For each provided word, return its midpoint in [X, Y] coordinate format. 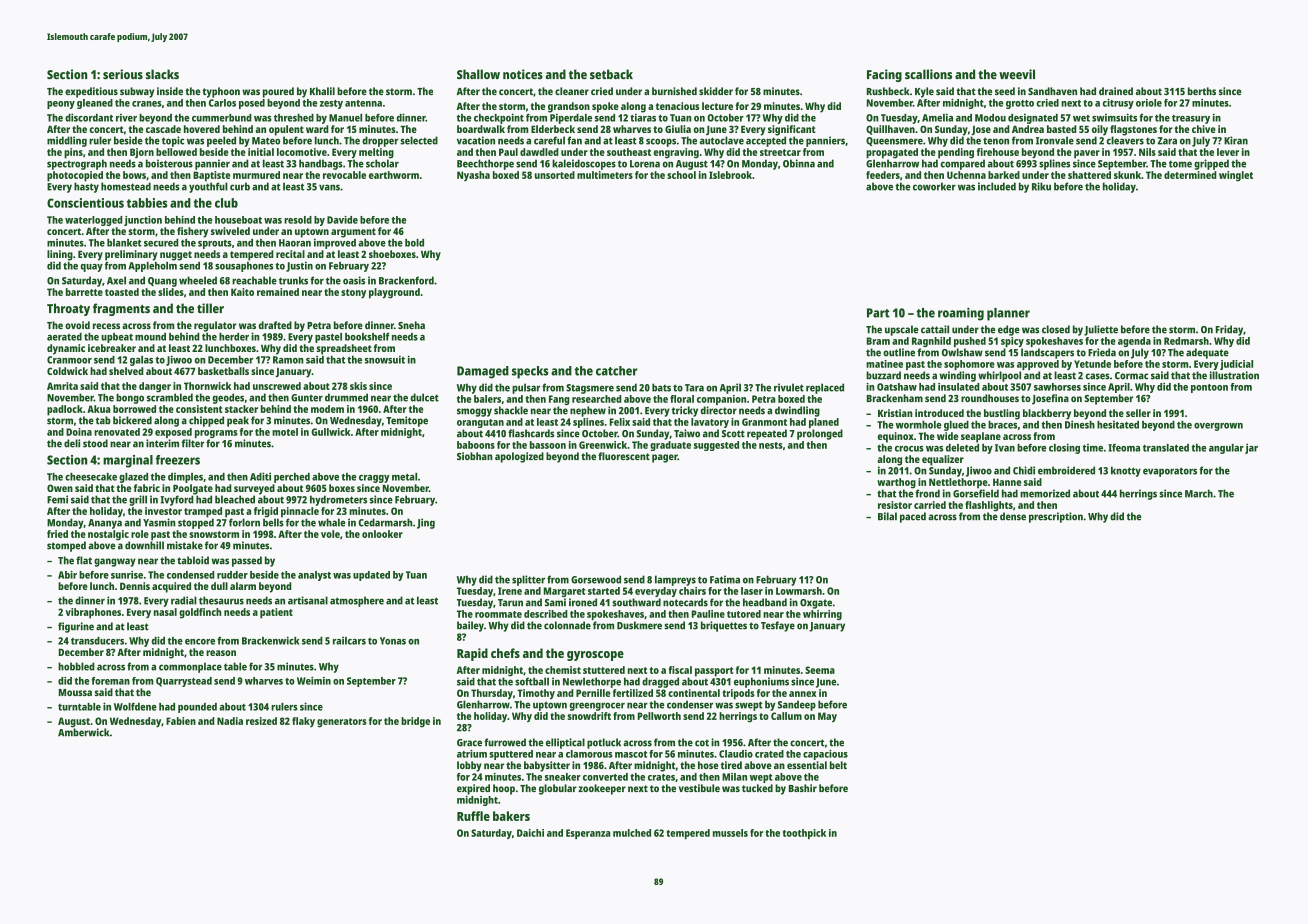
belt [838, 765]
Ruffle [473, 816]
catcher [616, 371]
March [1199, 493]
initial [261, 152]
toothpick [804, 834]
